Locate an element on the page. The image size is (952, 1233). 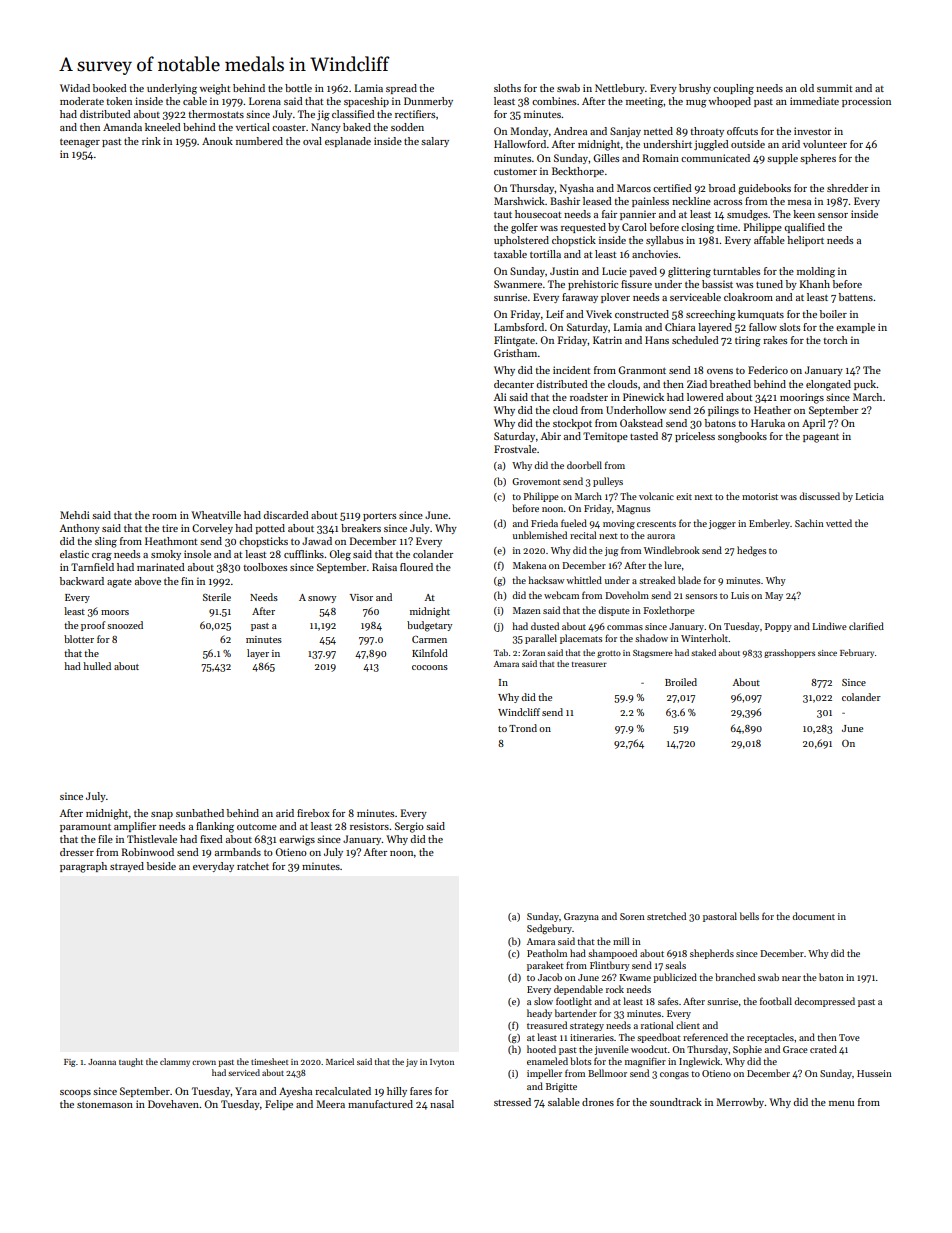
discarded is located at coordinates (286, 515).
